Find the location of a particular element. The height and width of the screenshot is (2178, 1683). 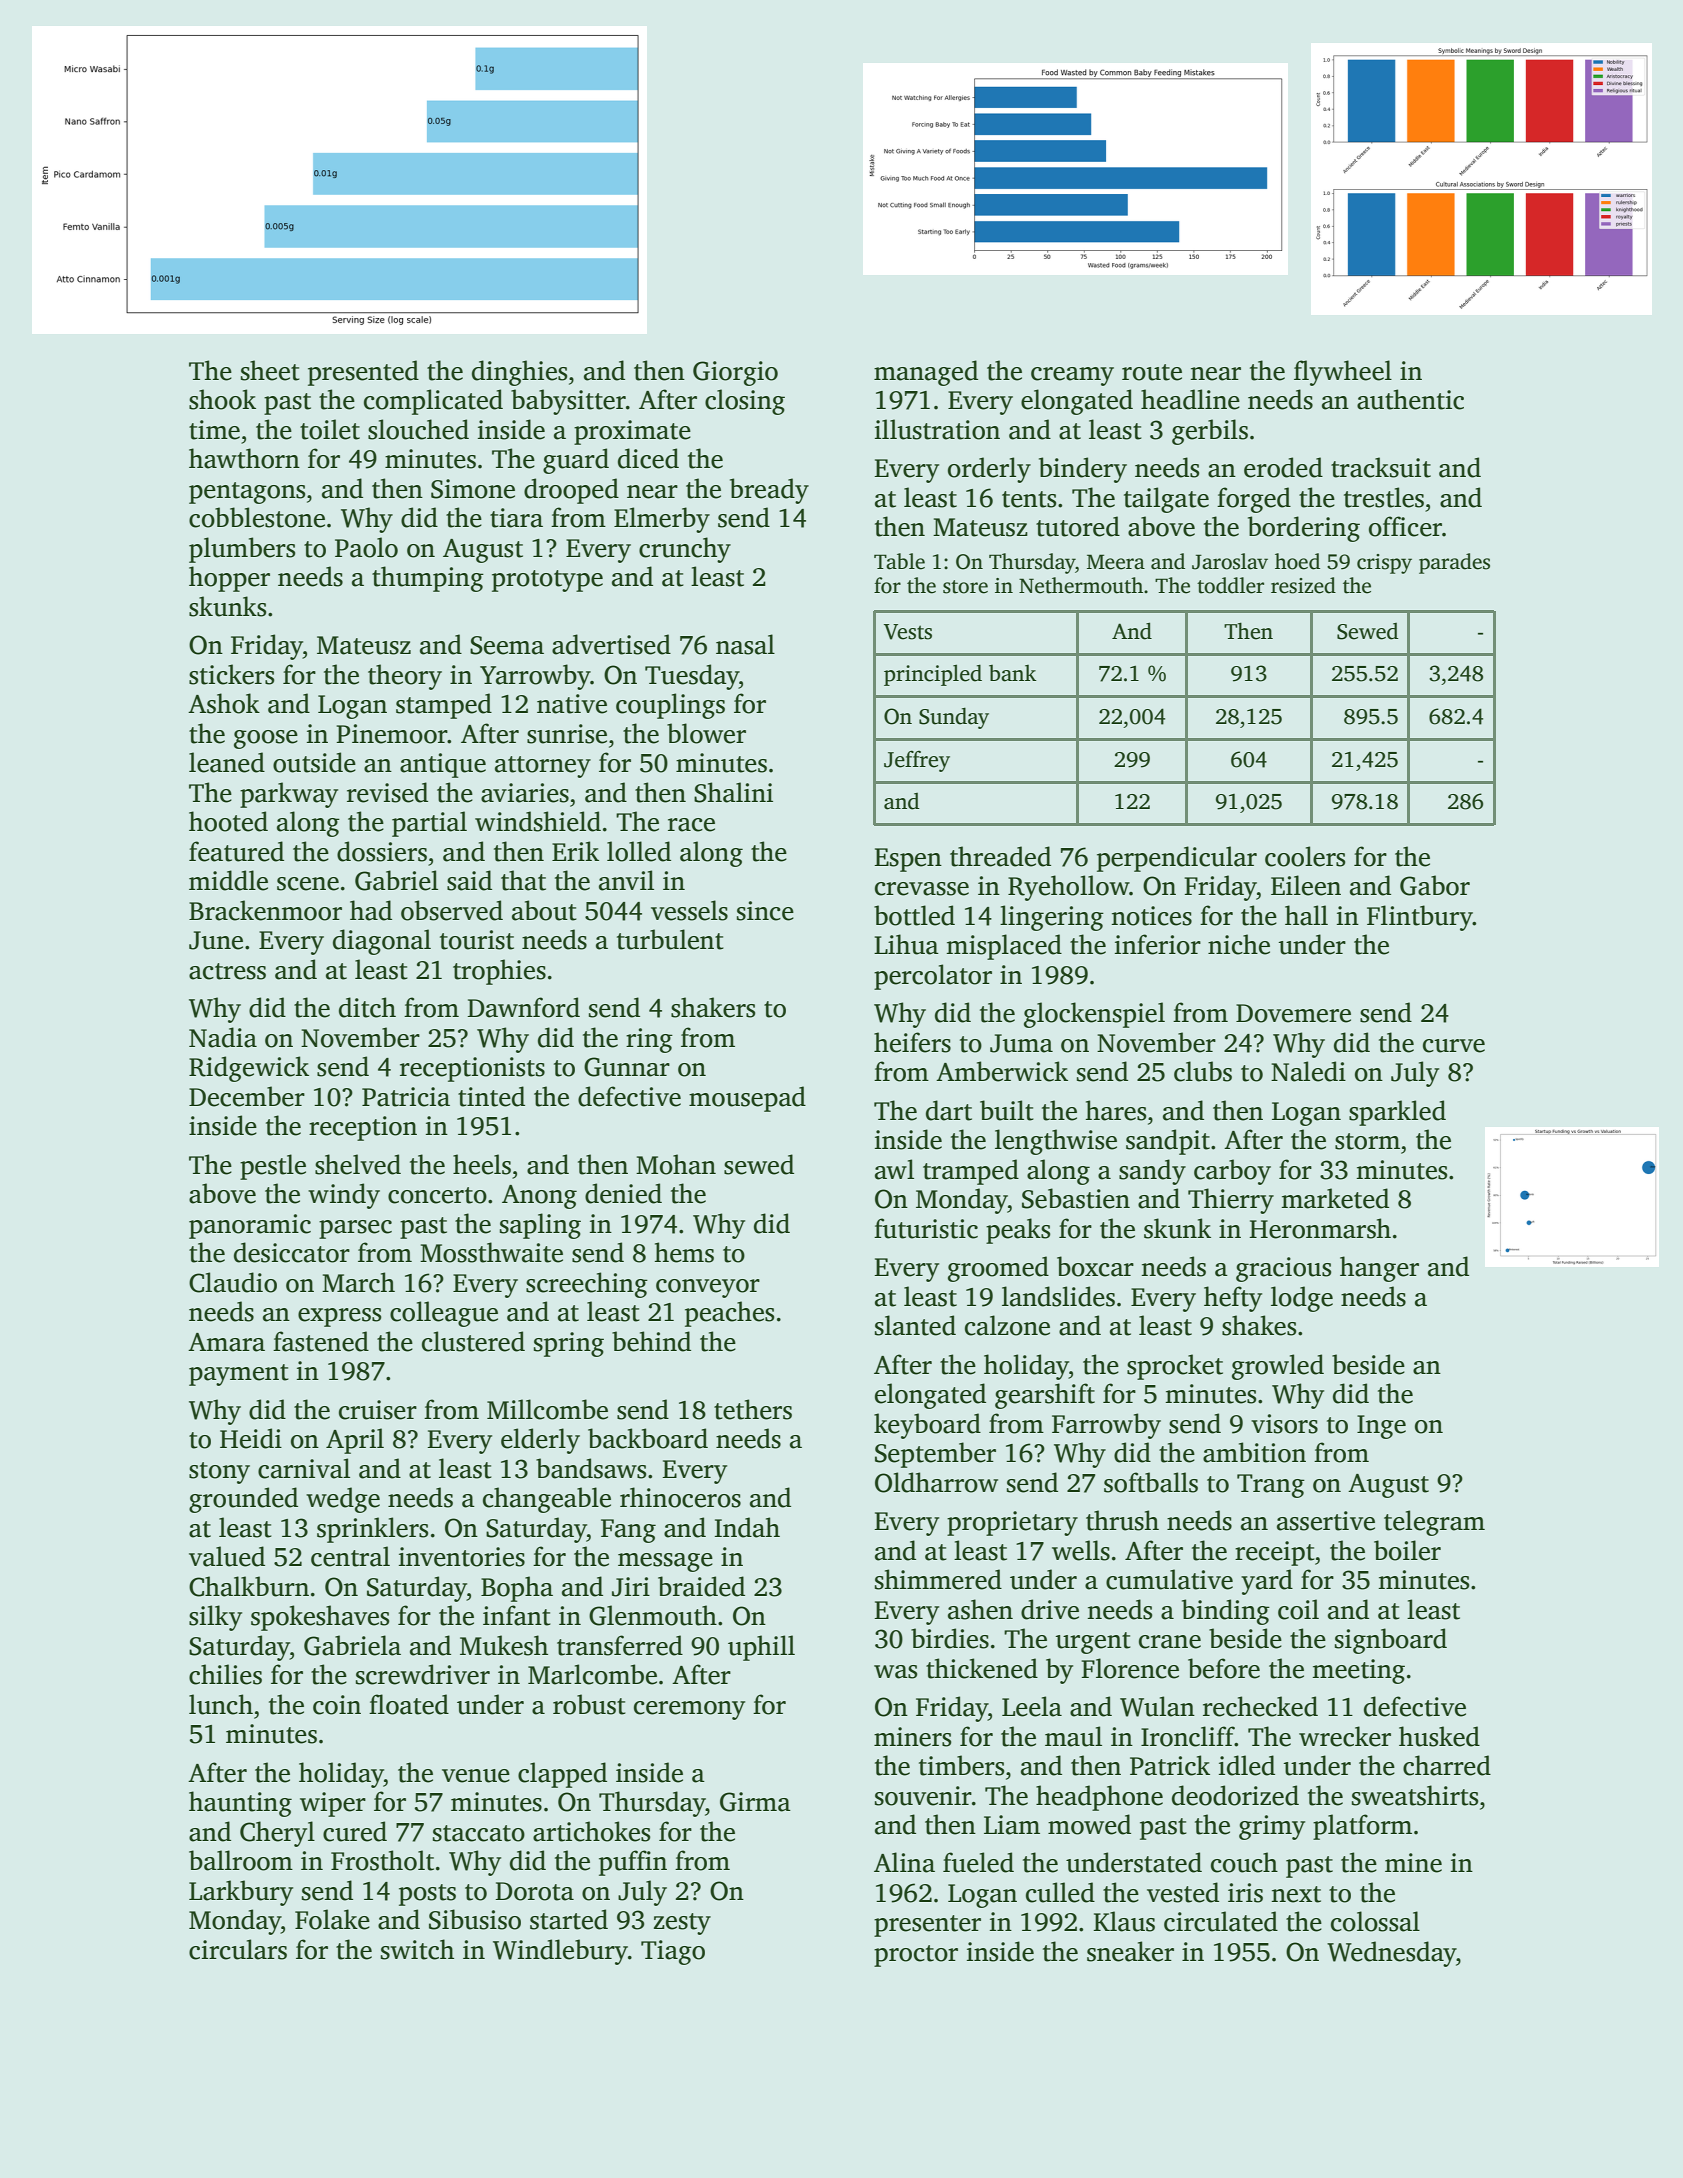

cruiser is located at coordinates (378, 1410).
